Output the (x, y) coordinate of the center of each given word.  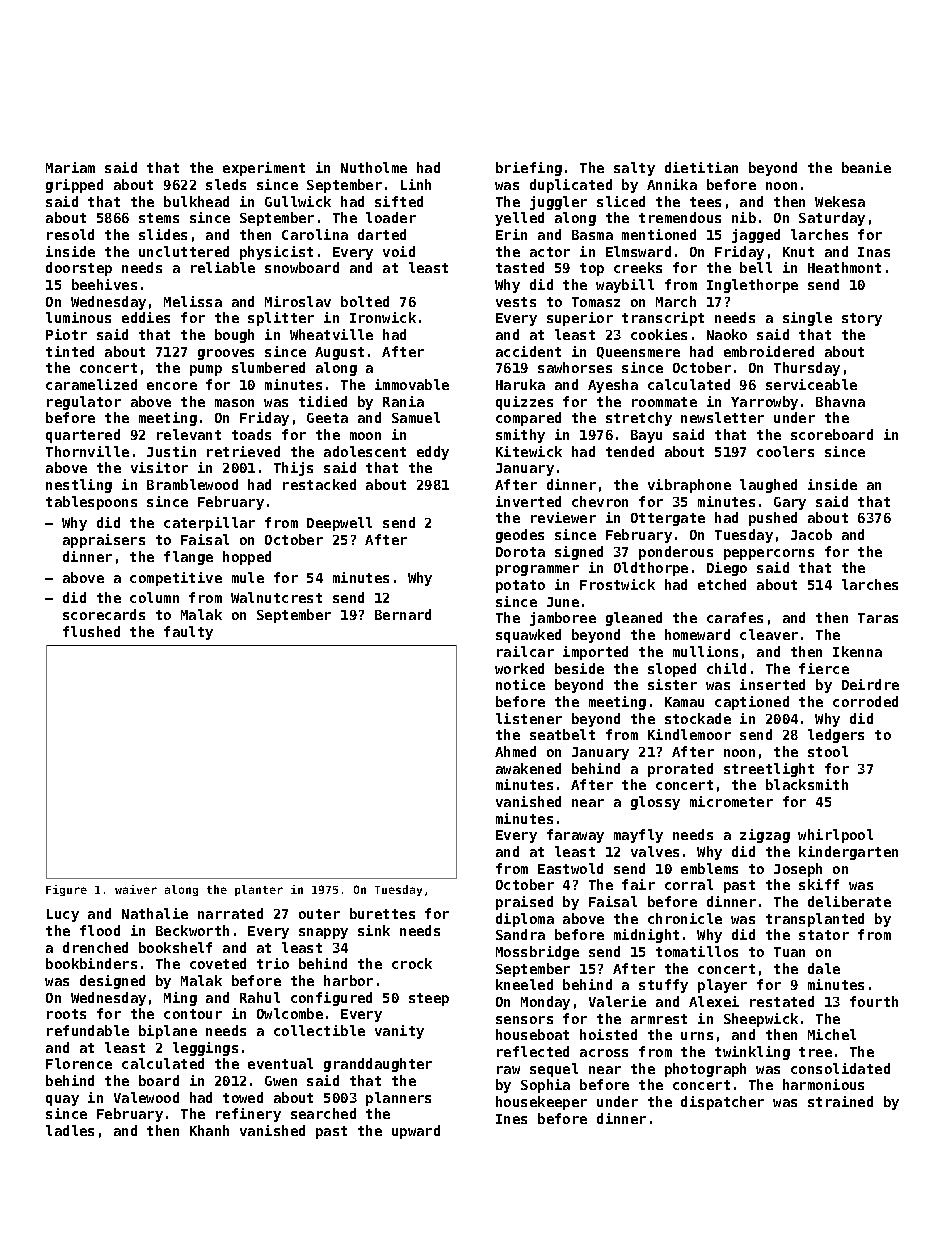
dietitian (701, 167)
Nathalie (155, 913)
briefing (529, 169)
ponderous (676, 553)
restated (782, 1001)
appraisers (104, 541)
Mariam (70, 167)
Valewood (146, 1097)
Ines (511, 1119)
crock (412, 963)
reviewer (563, 517)
